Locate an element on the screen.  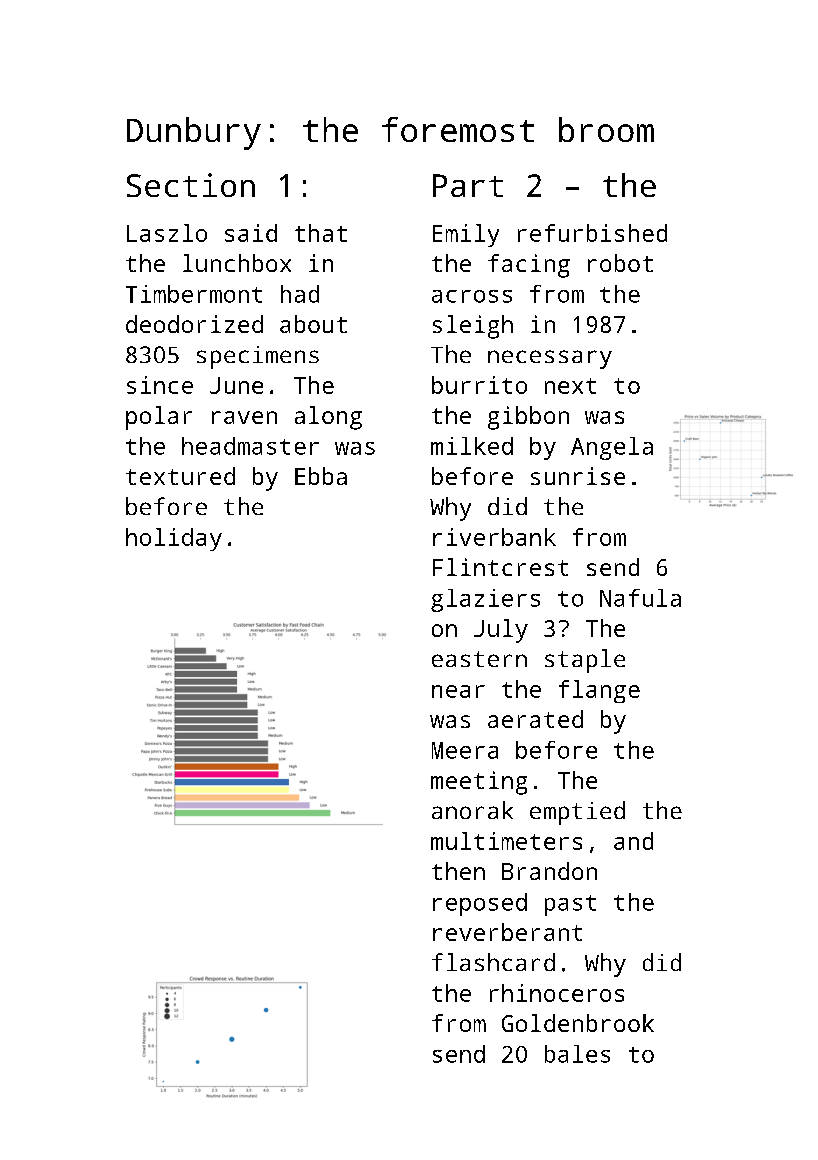
Nafula is located at coordinates (640, 598).
